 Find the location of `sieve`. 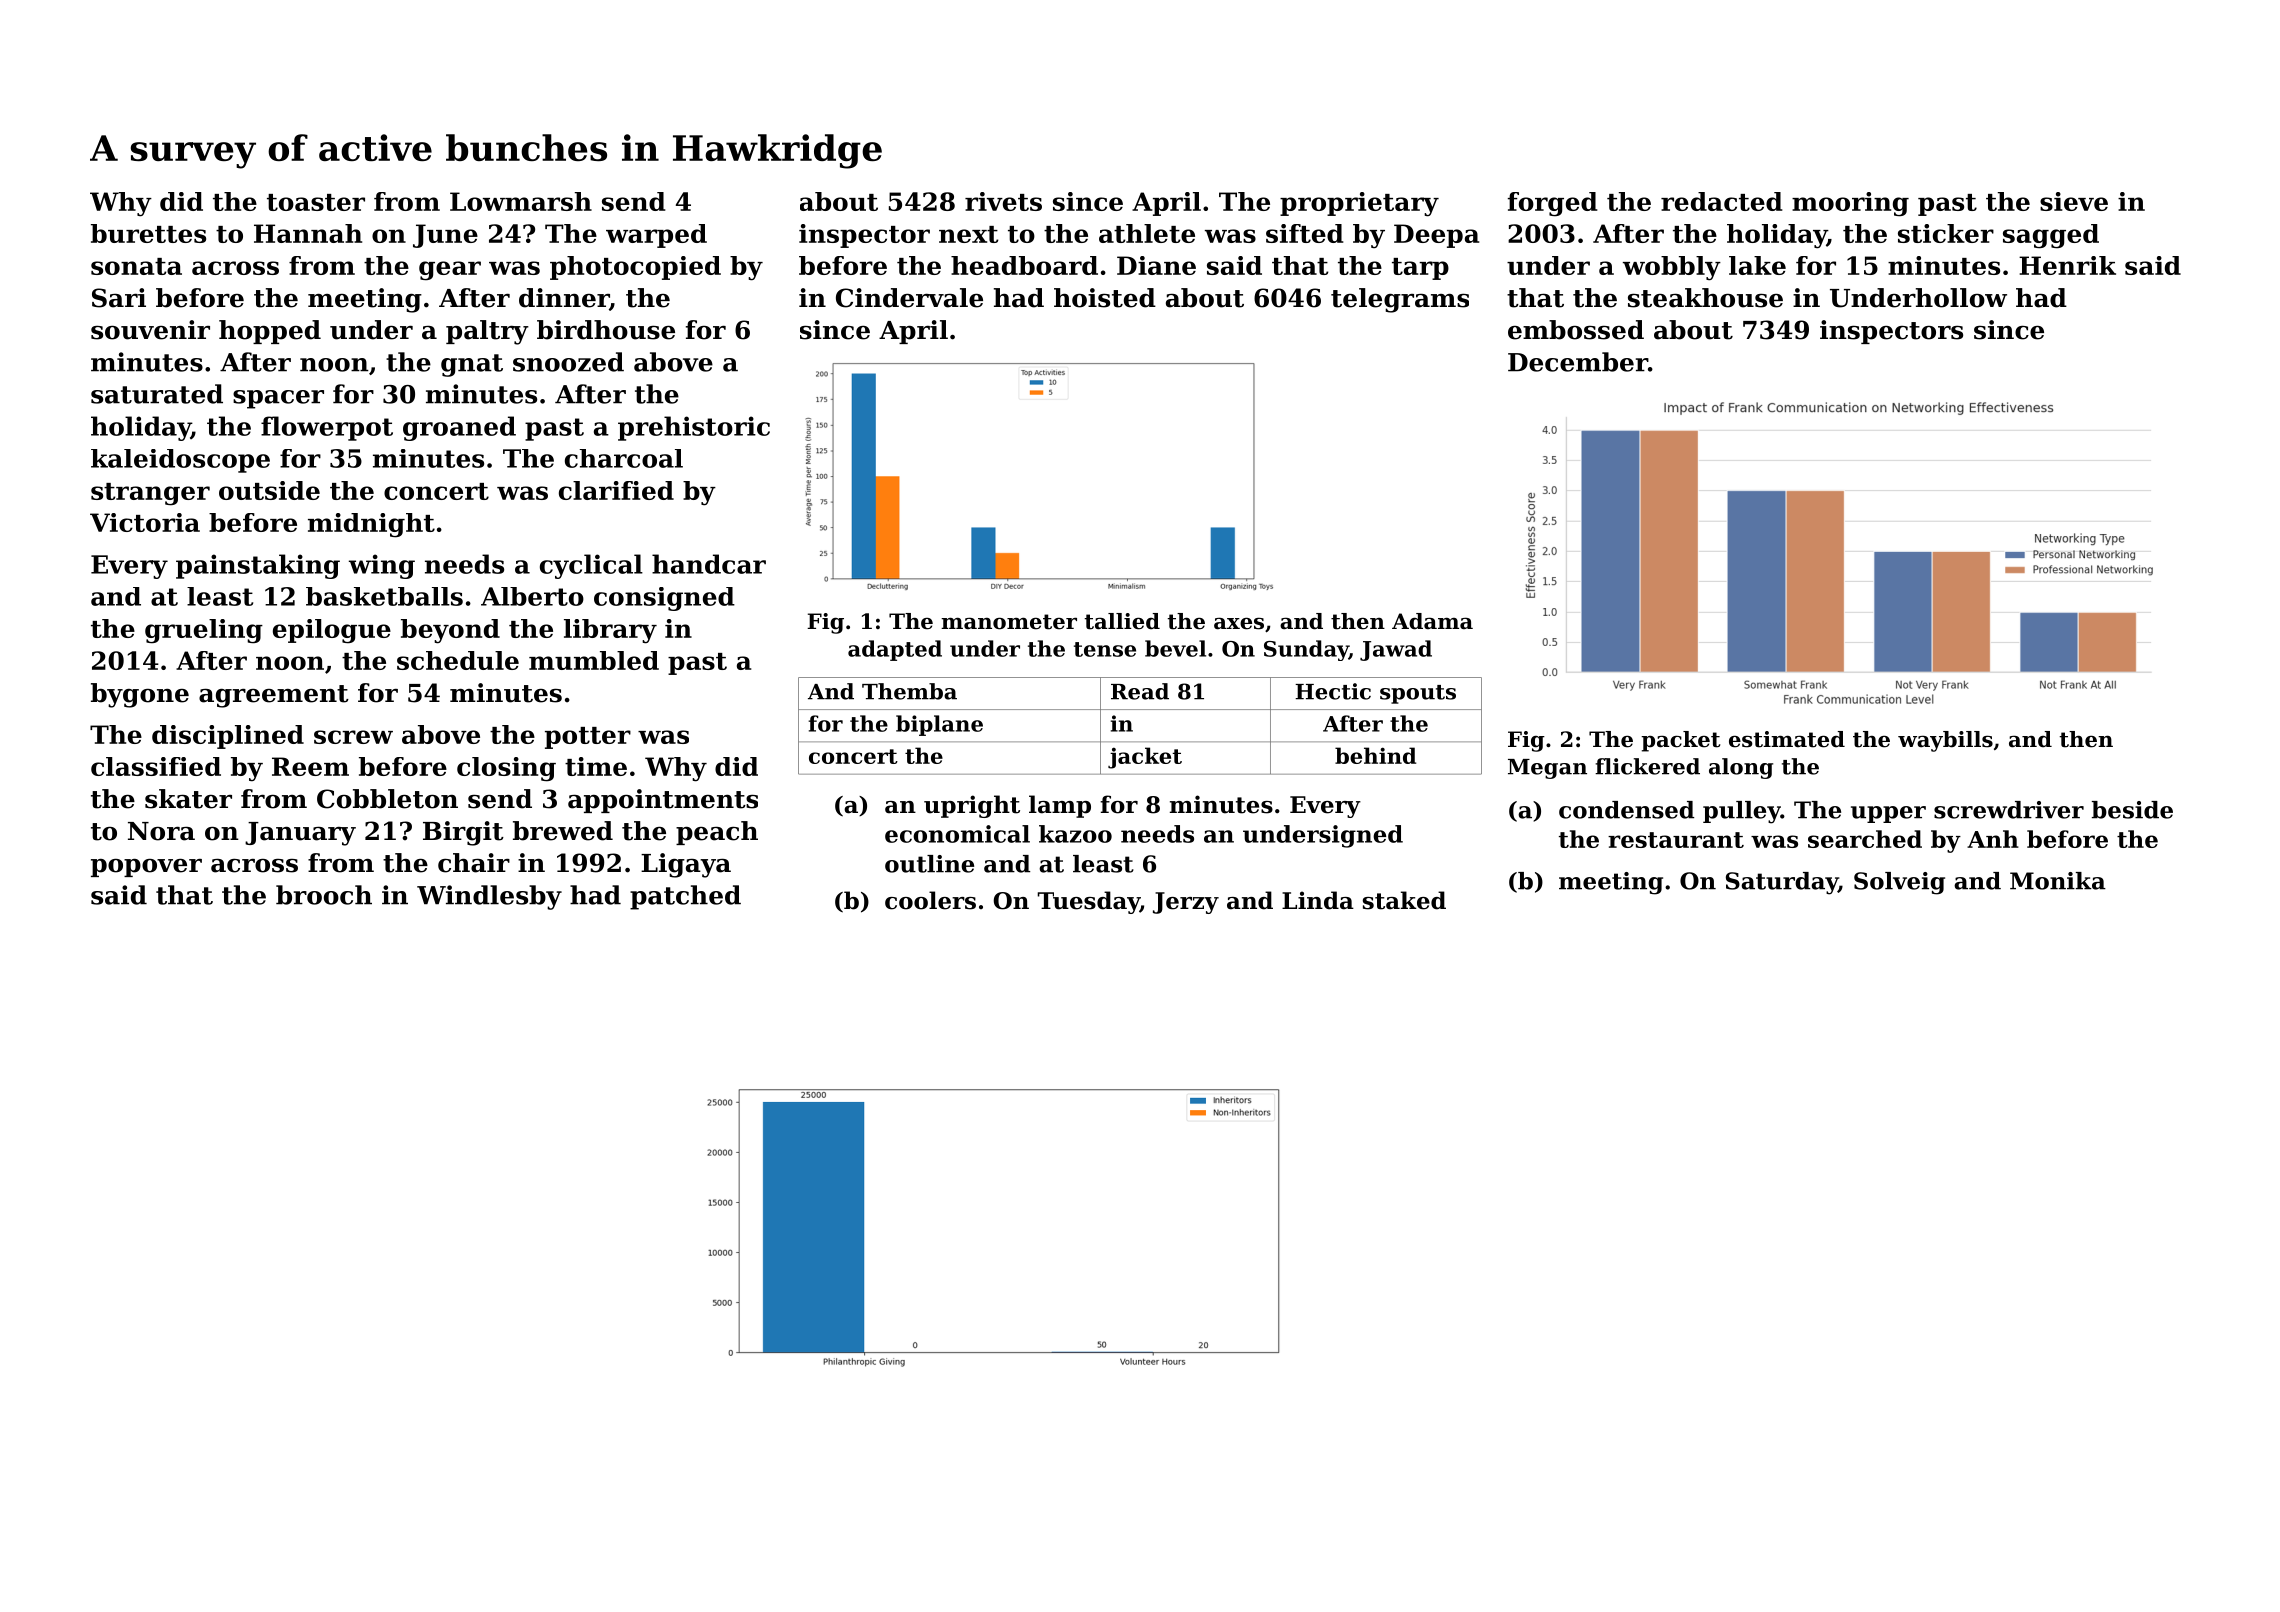

sieve is located at coordinates (2074, 201).
